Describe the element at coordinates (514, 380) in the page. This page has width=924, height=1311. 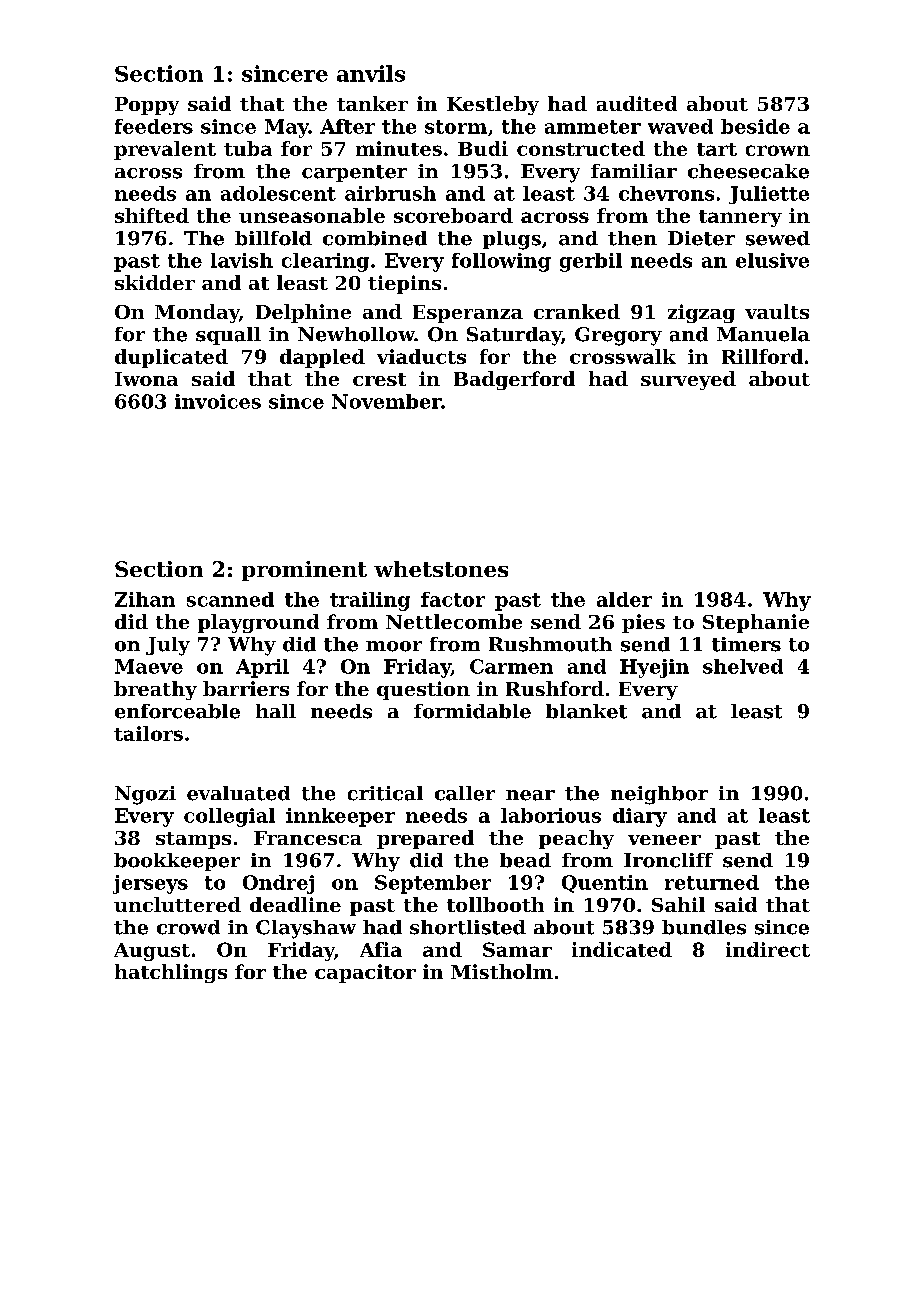
I see `Badgerford` at that location.
